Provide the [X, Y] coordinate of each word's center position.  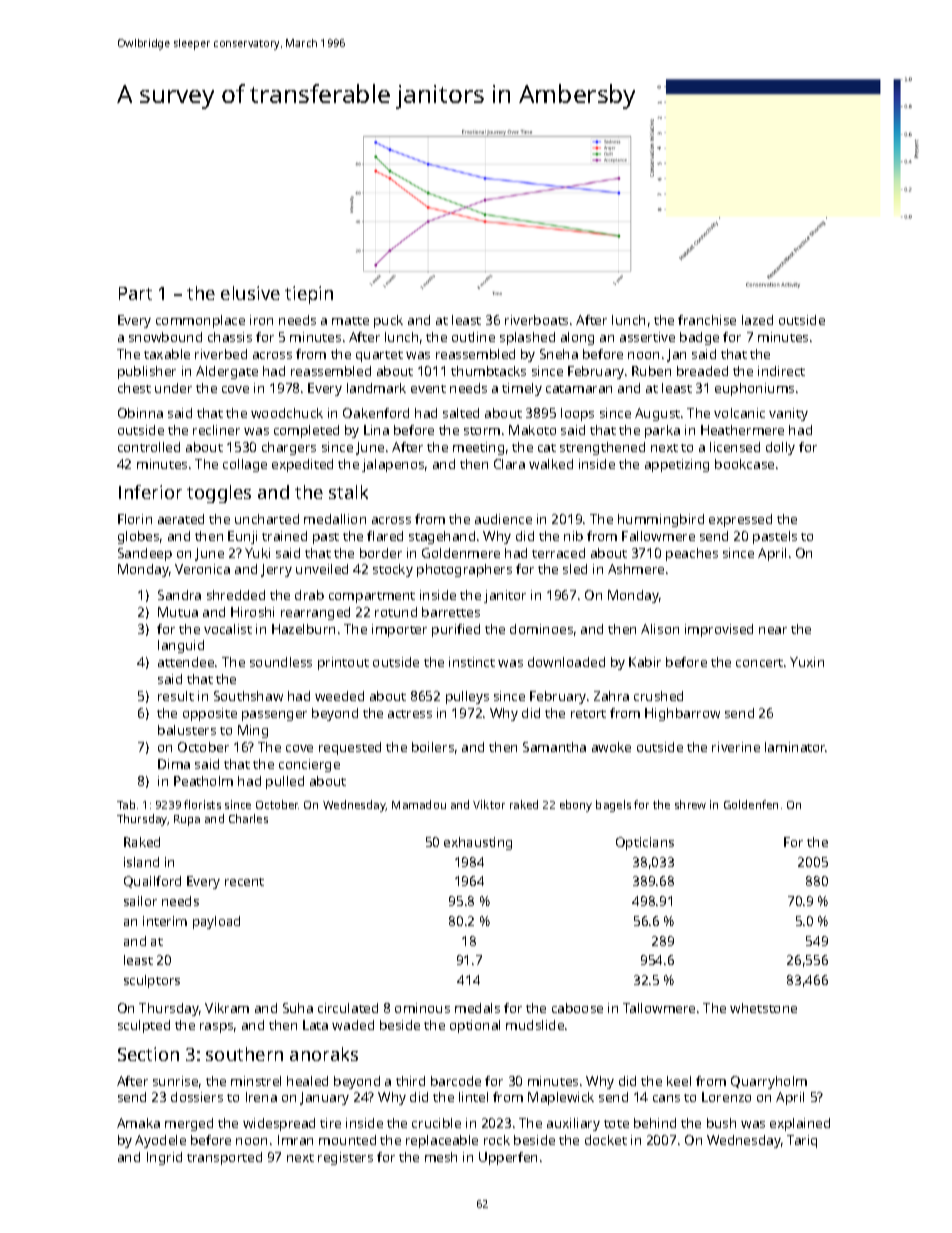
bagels [613, 806]
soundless [281, 662]
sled [575, 569]
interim [165, 921]
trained [284, 536]
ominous [422, 1008]
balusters [187, 730]
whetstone [763, 1008]
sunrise [175, 1081]
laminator [795, 747]
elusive [250, 293]
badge [699, 338]
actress [410, 714]
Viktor [489, 804]
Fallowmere [658, 536]
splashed [527, 338]
